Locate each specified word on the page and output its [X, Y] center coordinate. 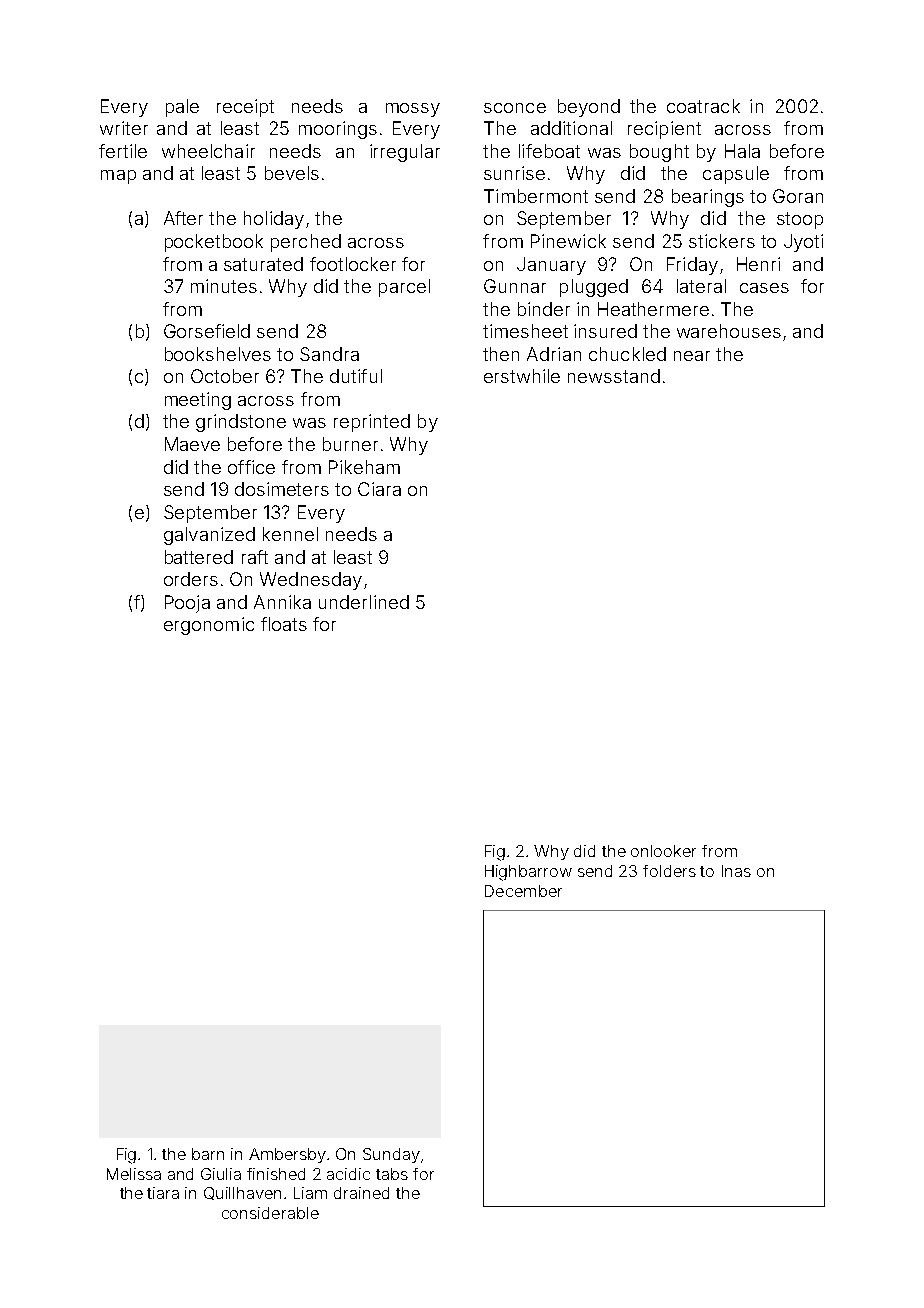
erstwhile [522, 376]
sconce [515, 108]
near [692, 356]
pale [182, 108]
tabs [392, 1174]
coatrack [703, 106]
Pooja [187, 604]
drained [361, 1193]
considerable [270, 1213]
